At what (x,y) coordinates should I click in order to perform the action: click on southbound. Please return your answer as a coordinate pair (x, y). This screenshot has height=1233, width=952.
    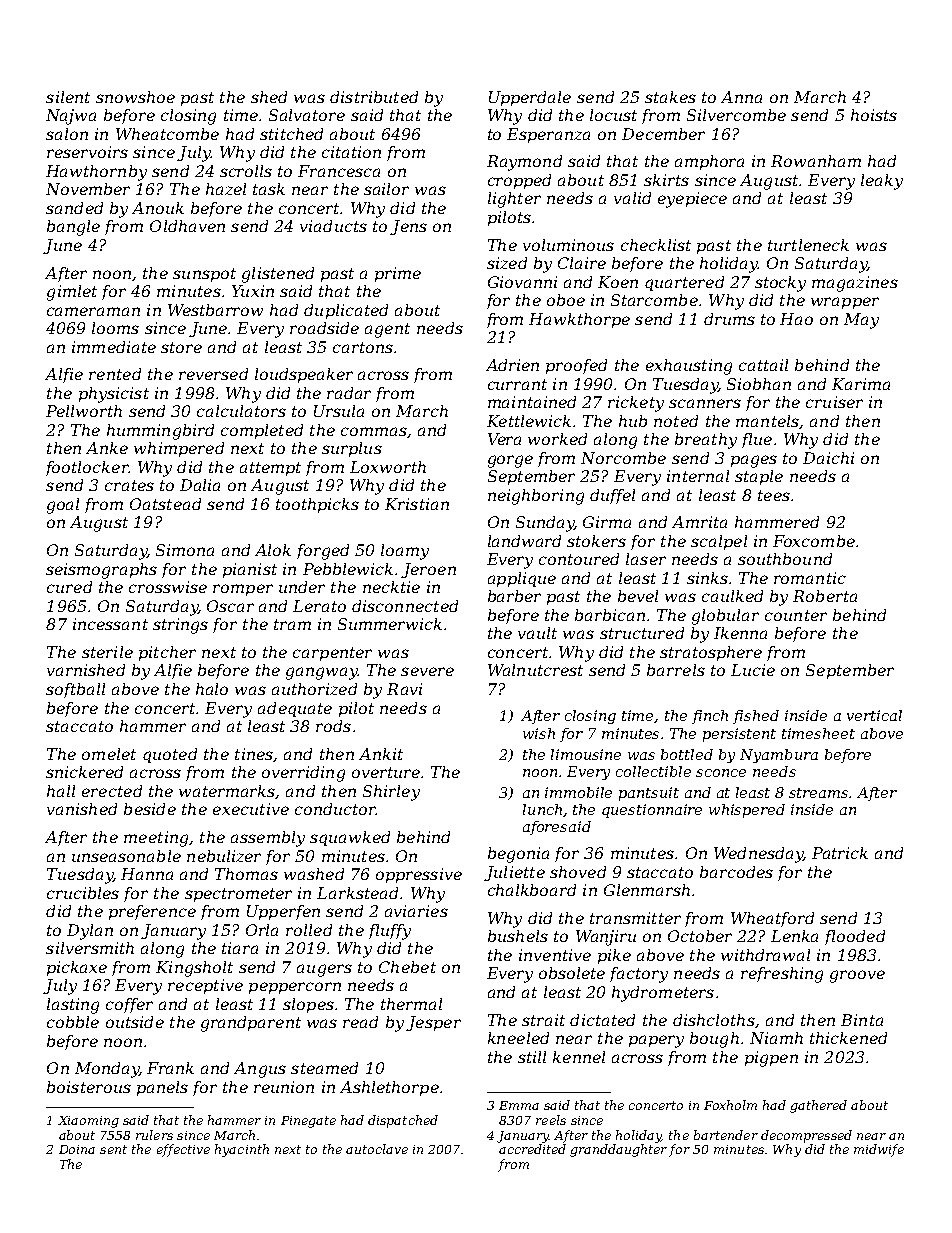
    Looking at the image, I should click on (785, 559).
